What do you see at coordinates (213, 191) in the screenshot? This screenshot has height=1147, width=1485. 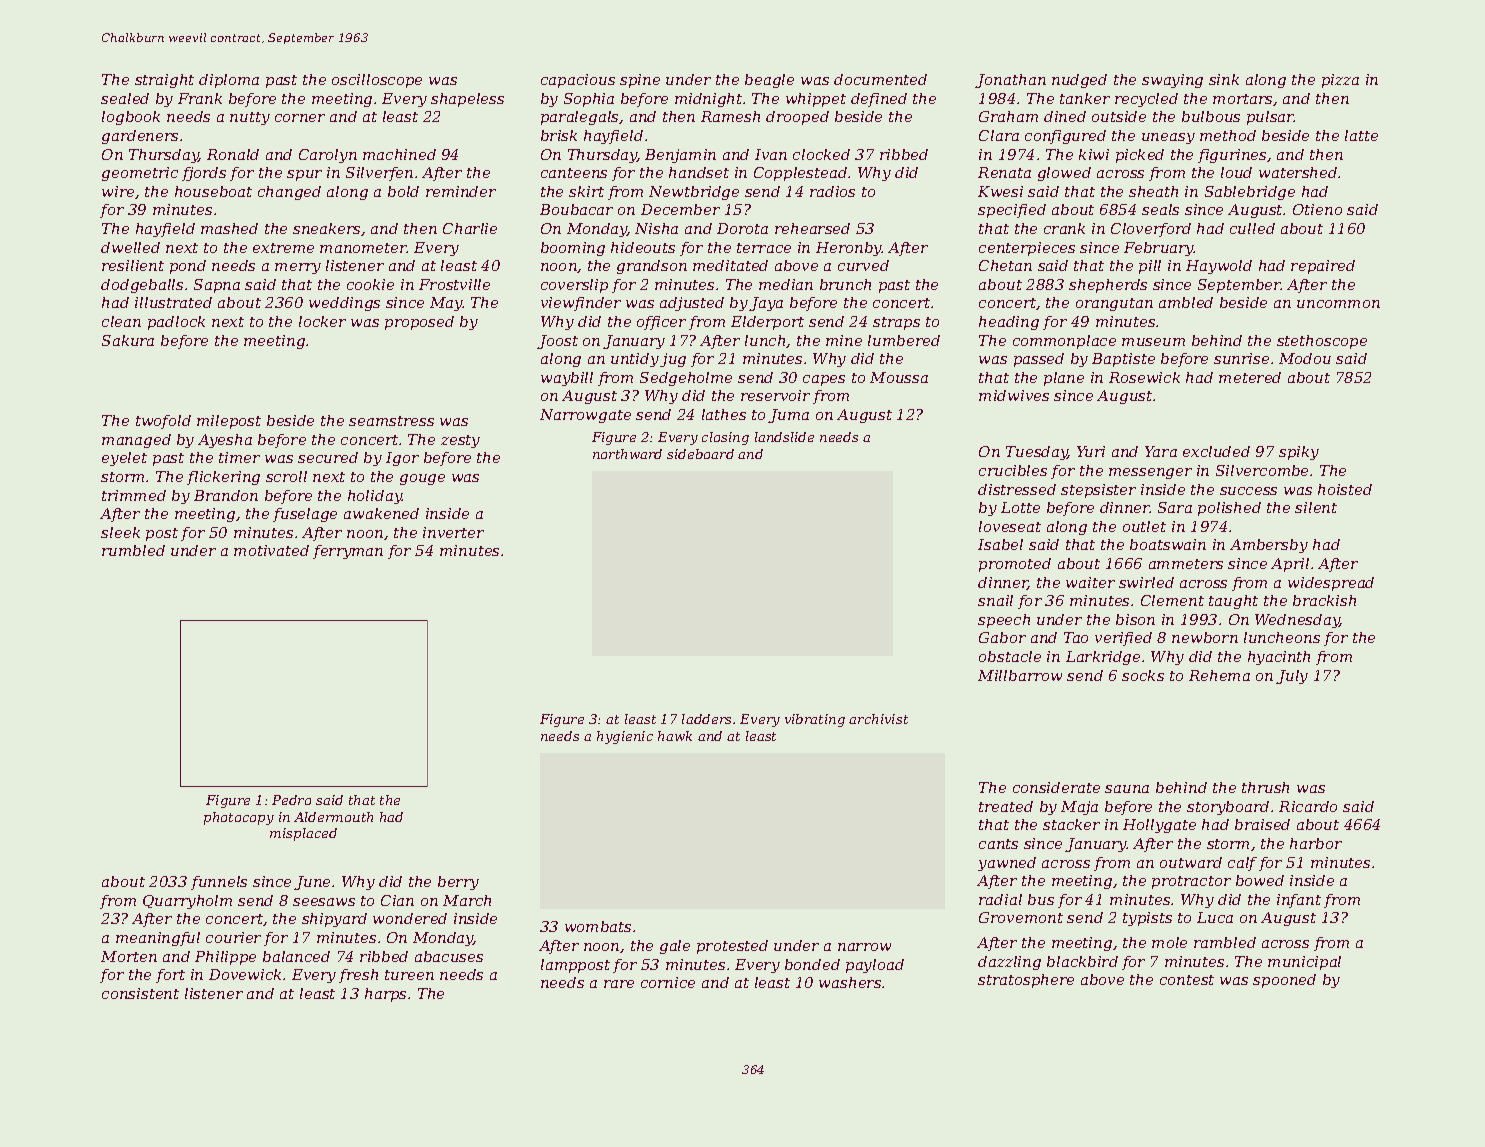 I see `houseboat` at bounding box center [213, 191].
